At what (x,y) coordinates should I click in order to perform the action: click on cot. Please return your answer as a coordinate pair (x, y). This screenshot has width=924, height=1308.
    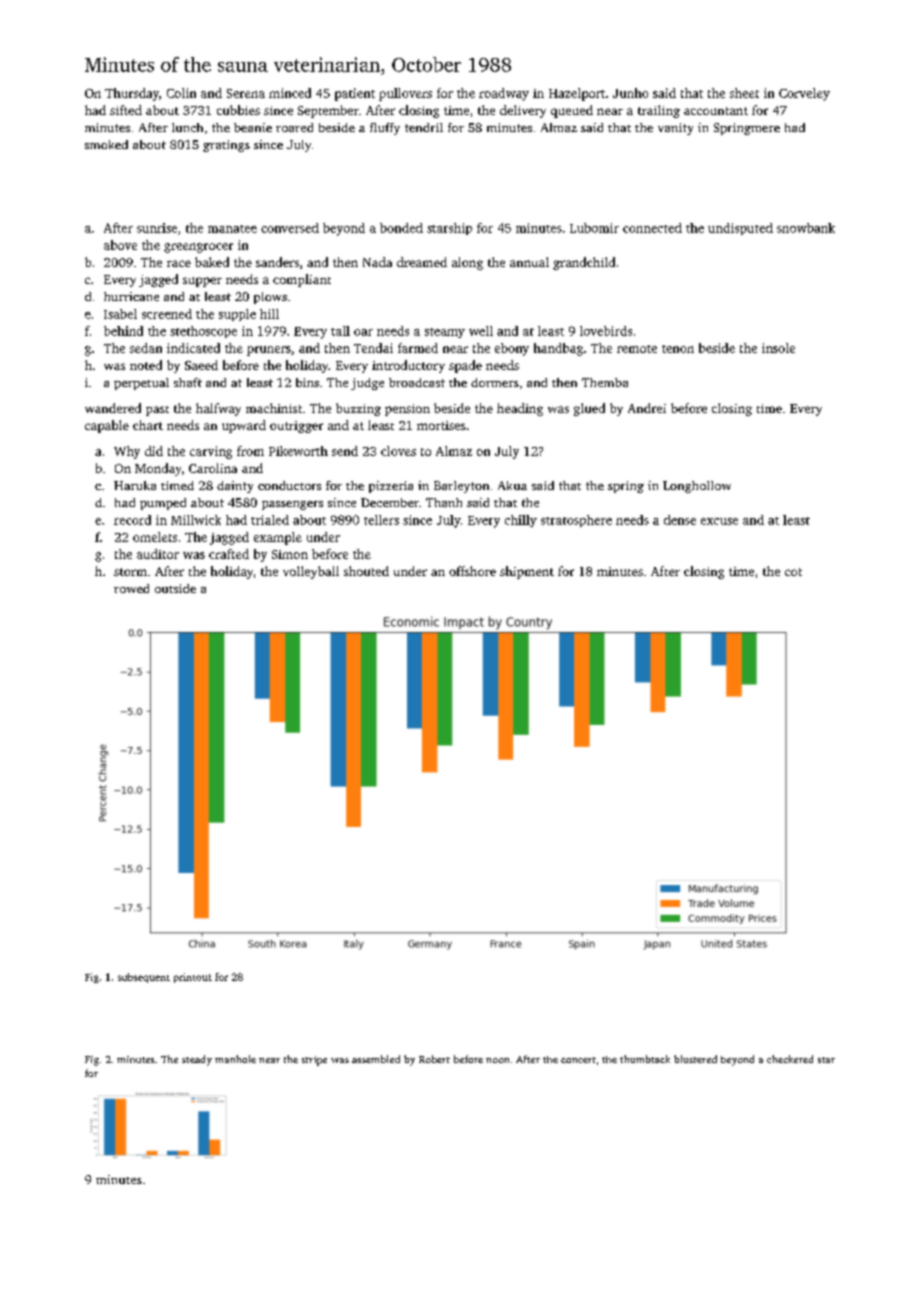
    Looking at the image, I should click on (793, 572).
